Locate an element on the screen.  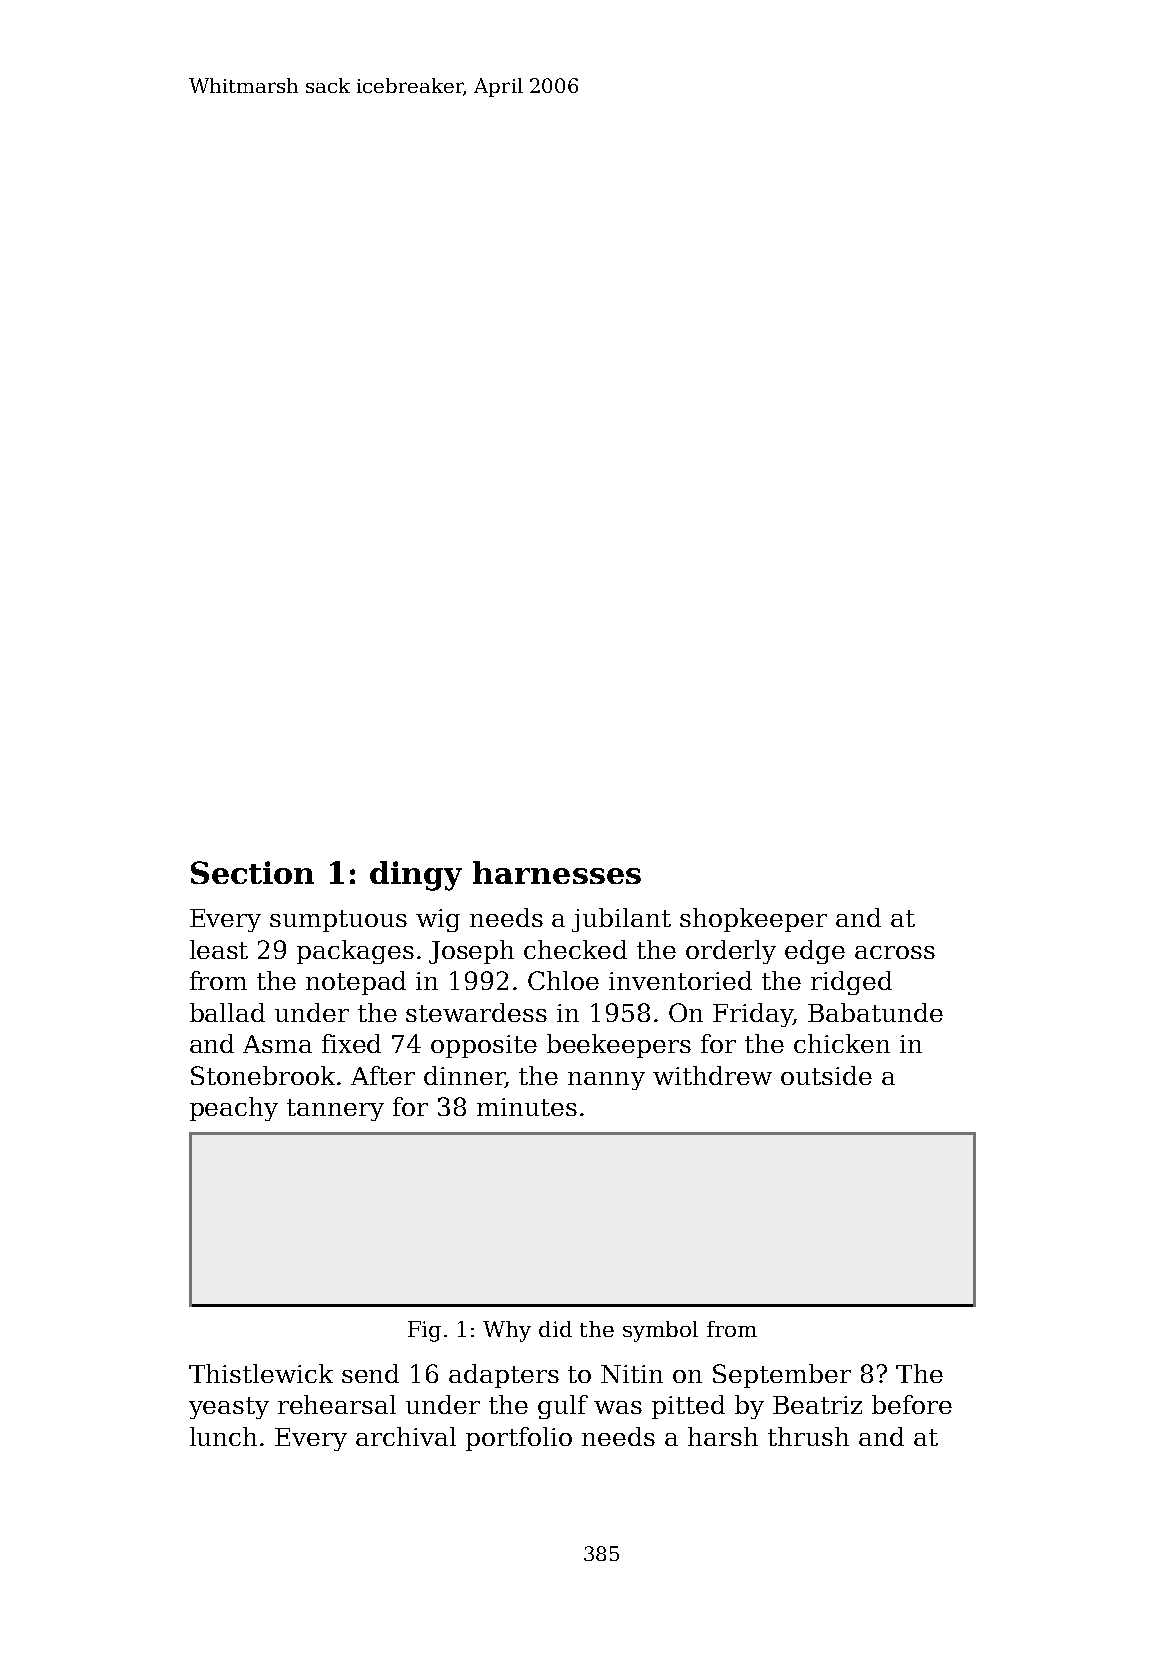
least is located at coordinates (219, 949).
